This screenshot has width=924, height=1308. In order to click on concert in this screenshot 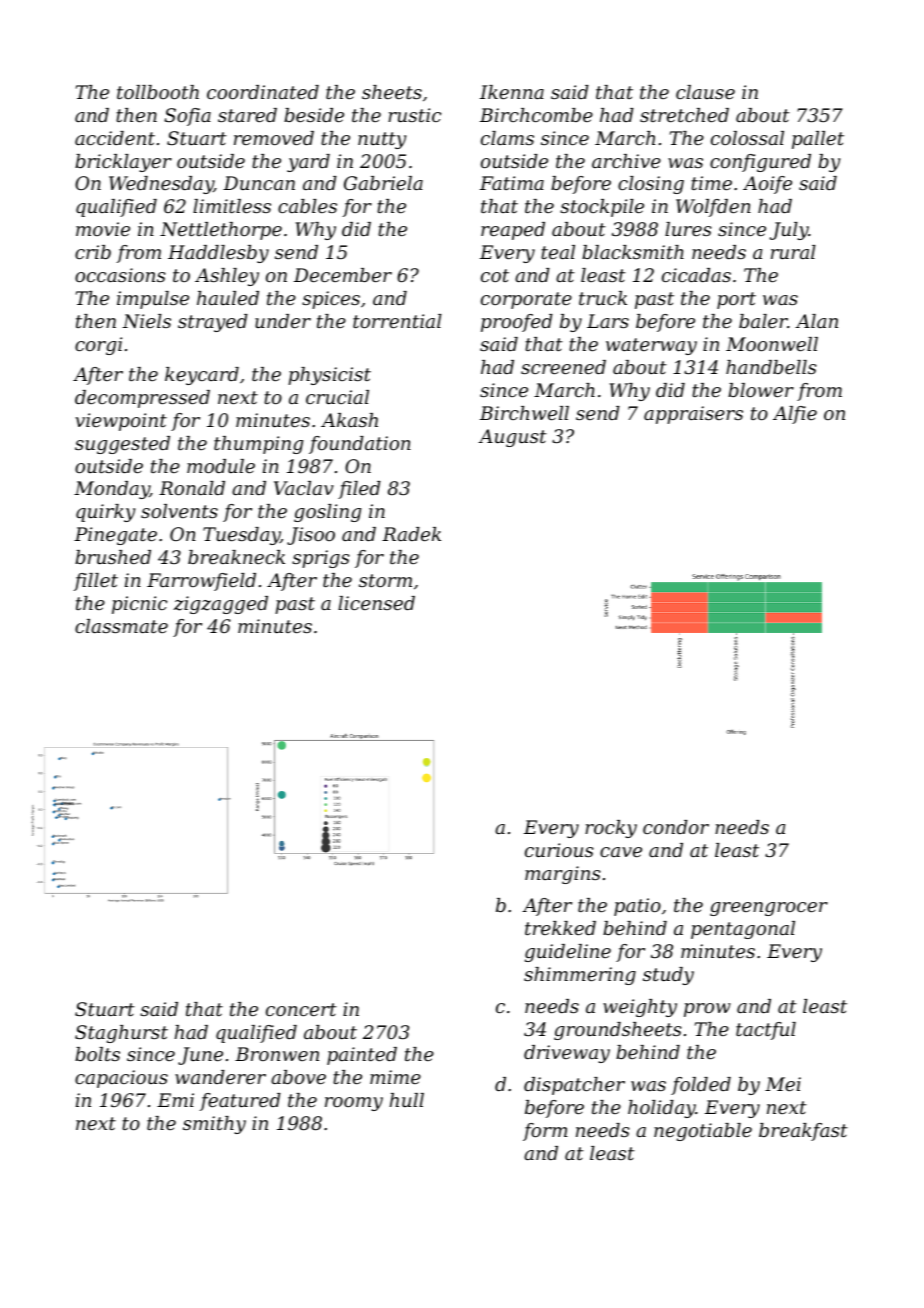, I will do `click(301, 1009)`.
